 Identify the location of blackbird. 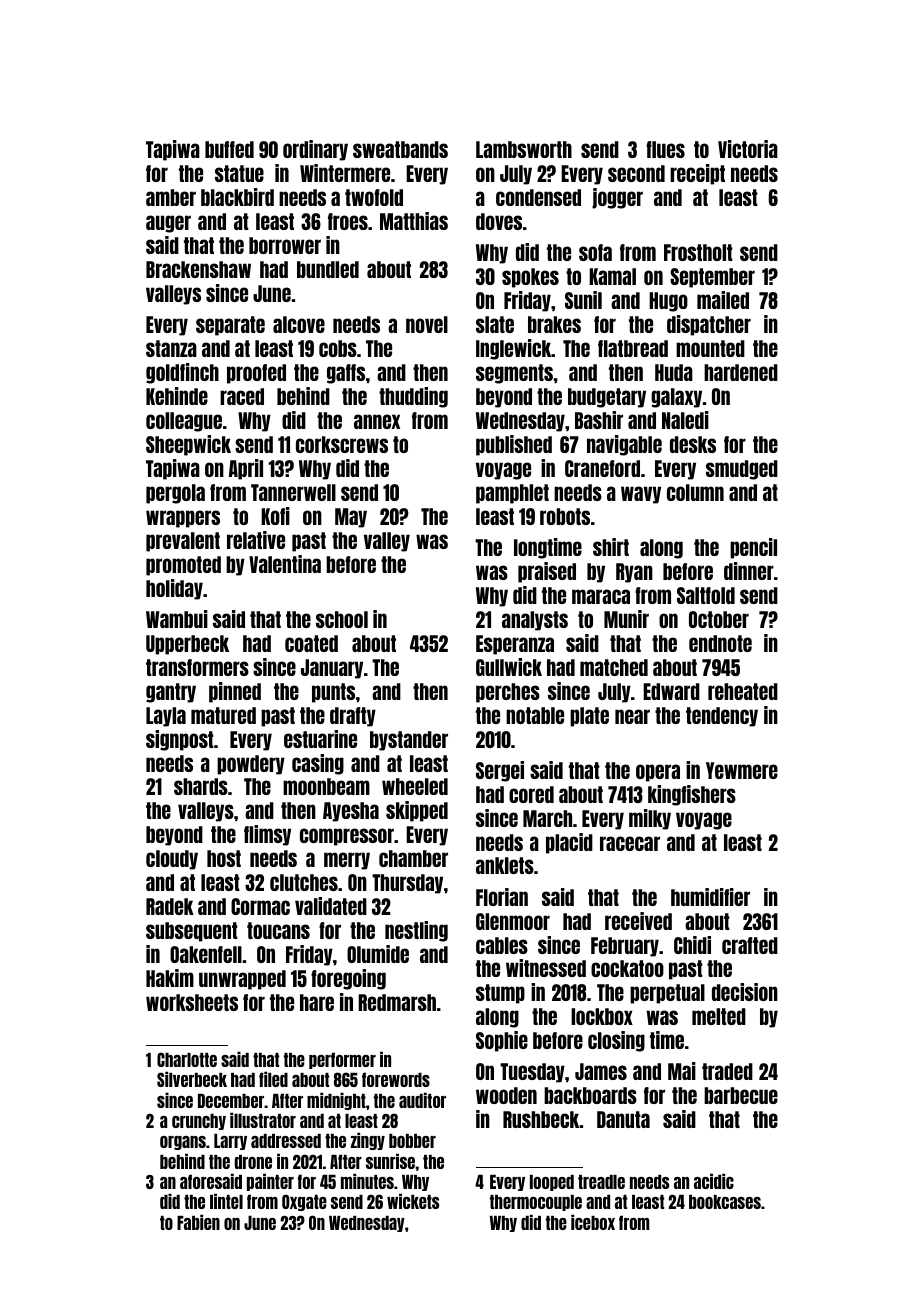
(237, 197).
